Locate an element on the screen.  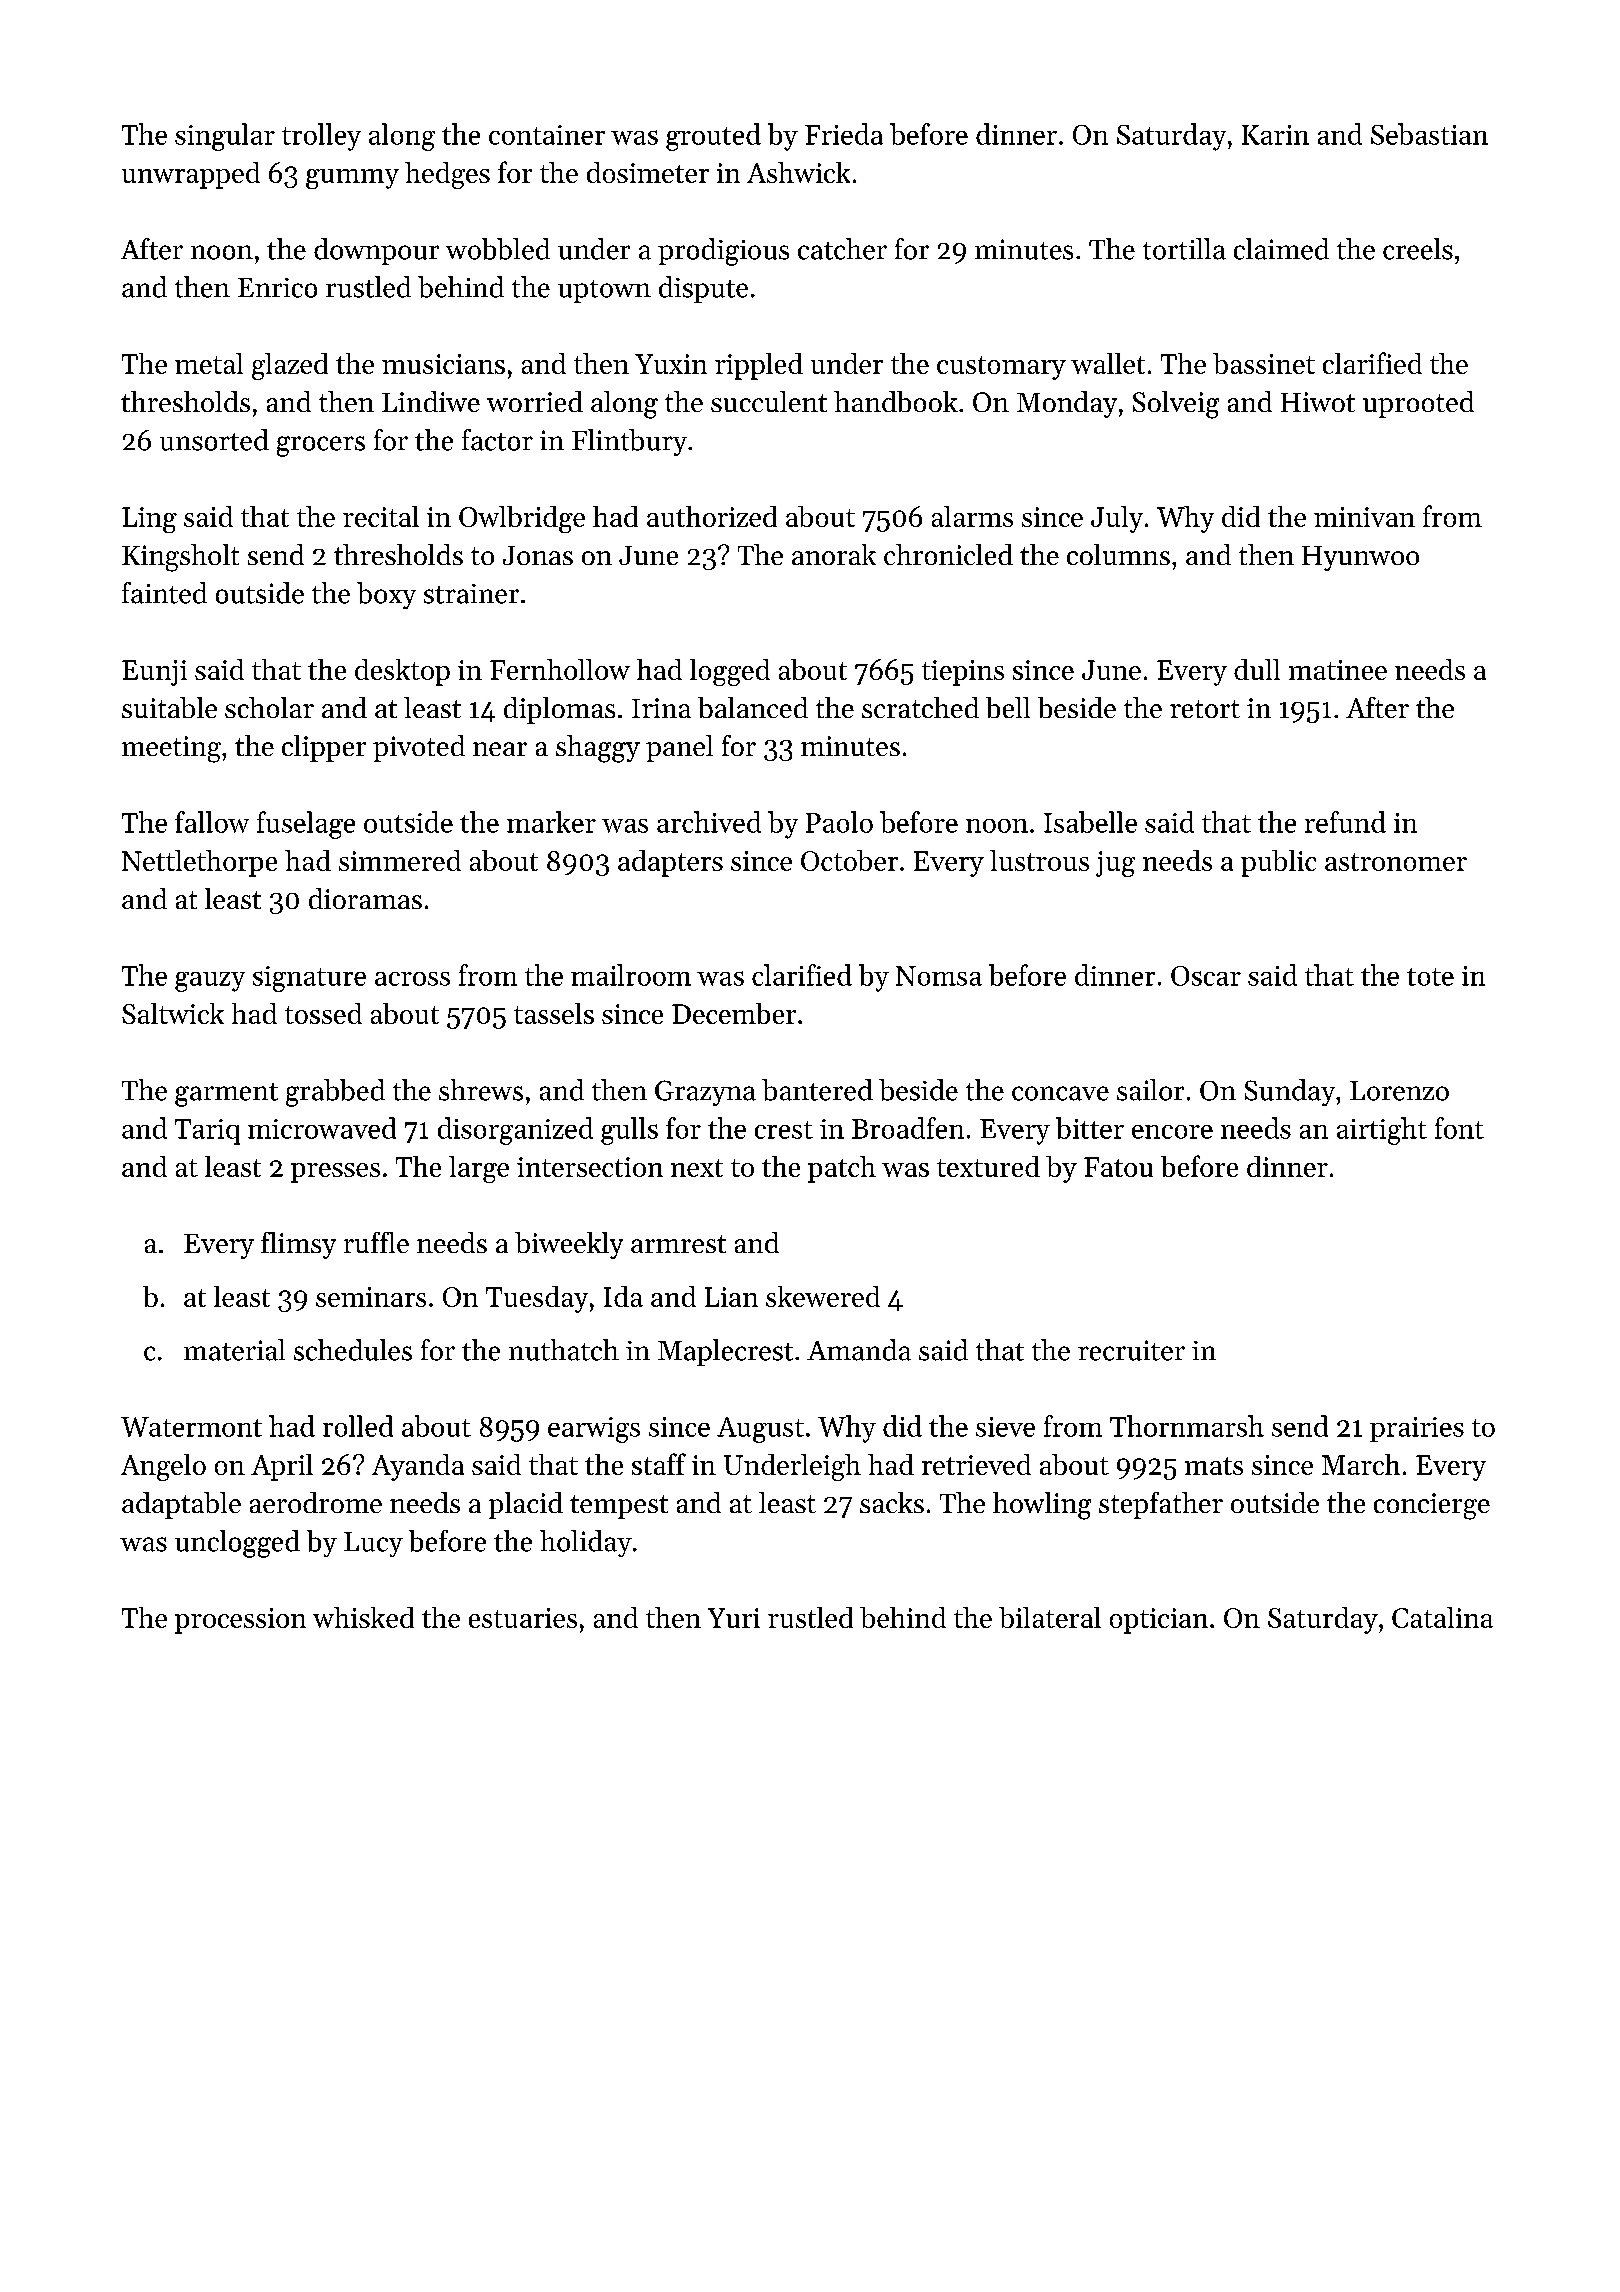
Lorenzo is located at coordinates (1399, 1091).
